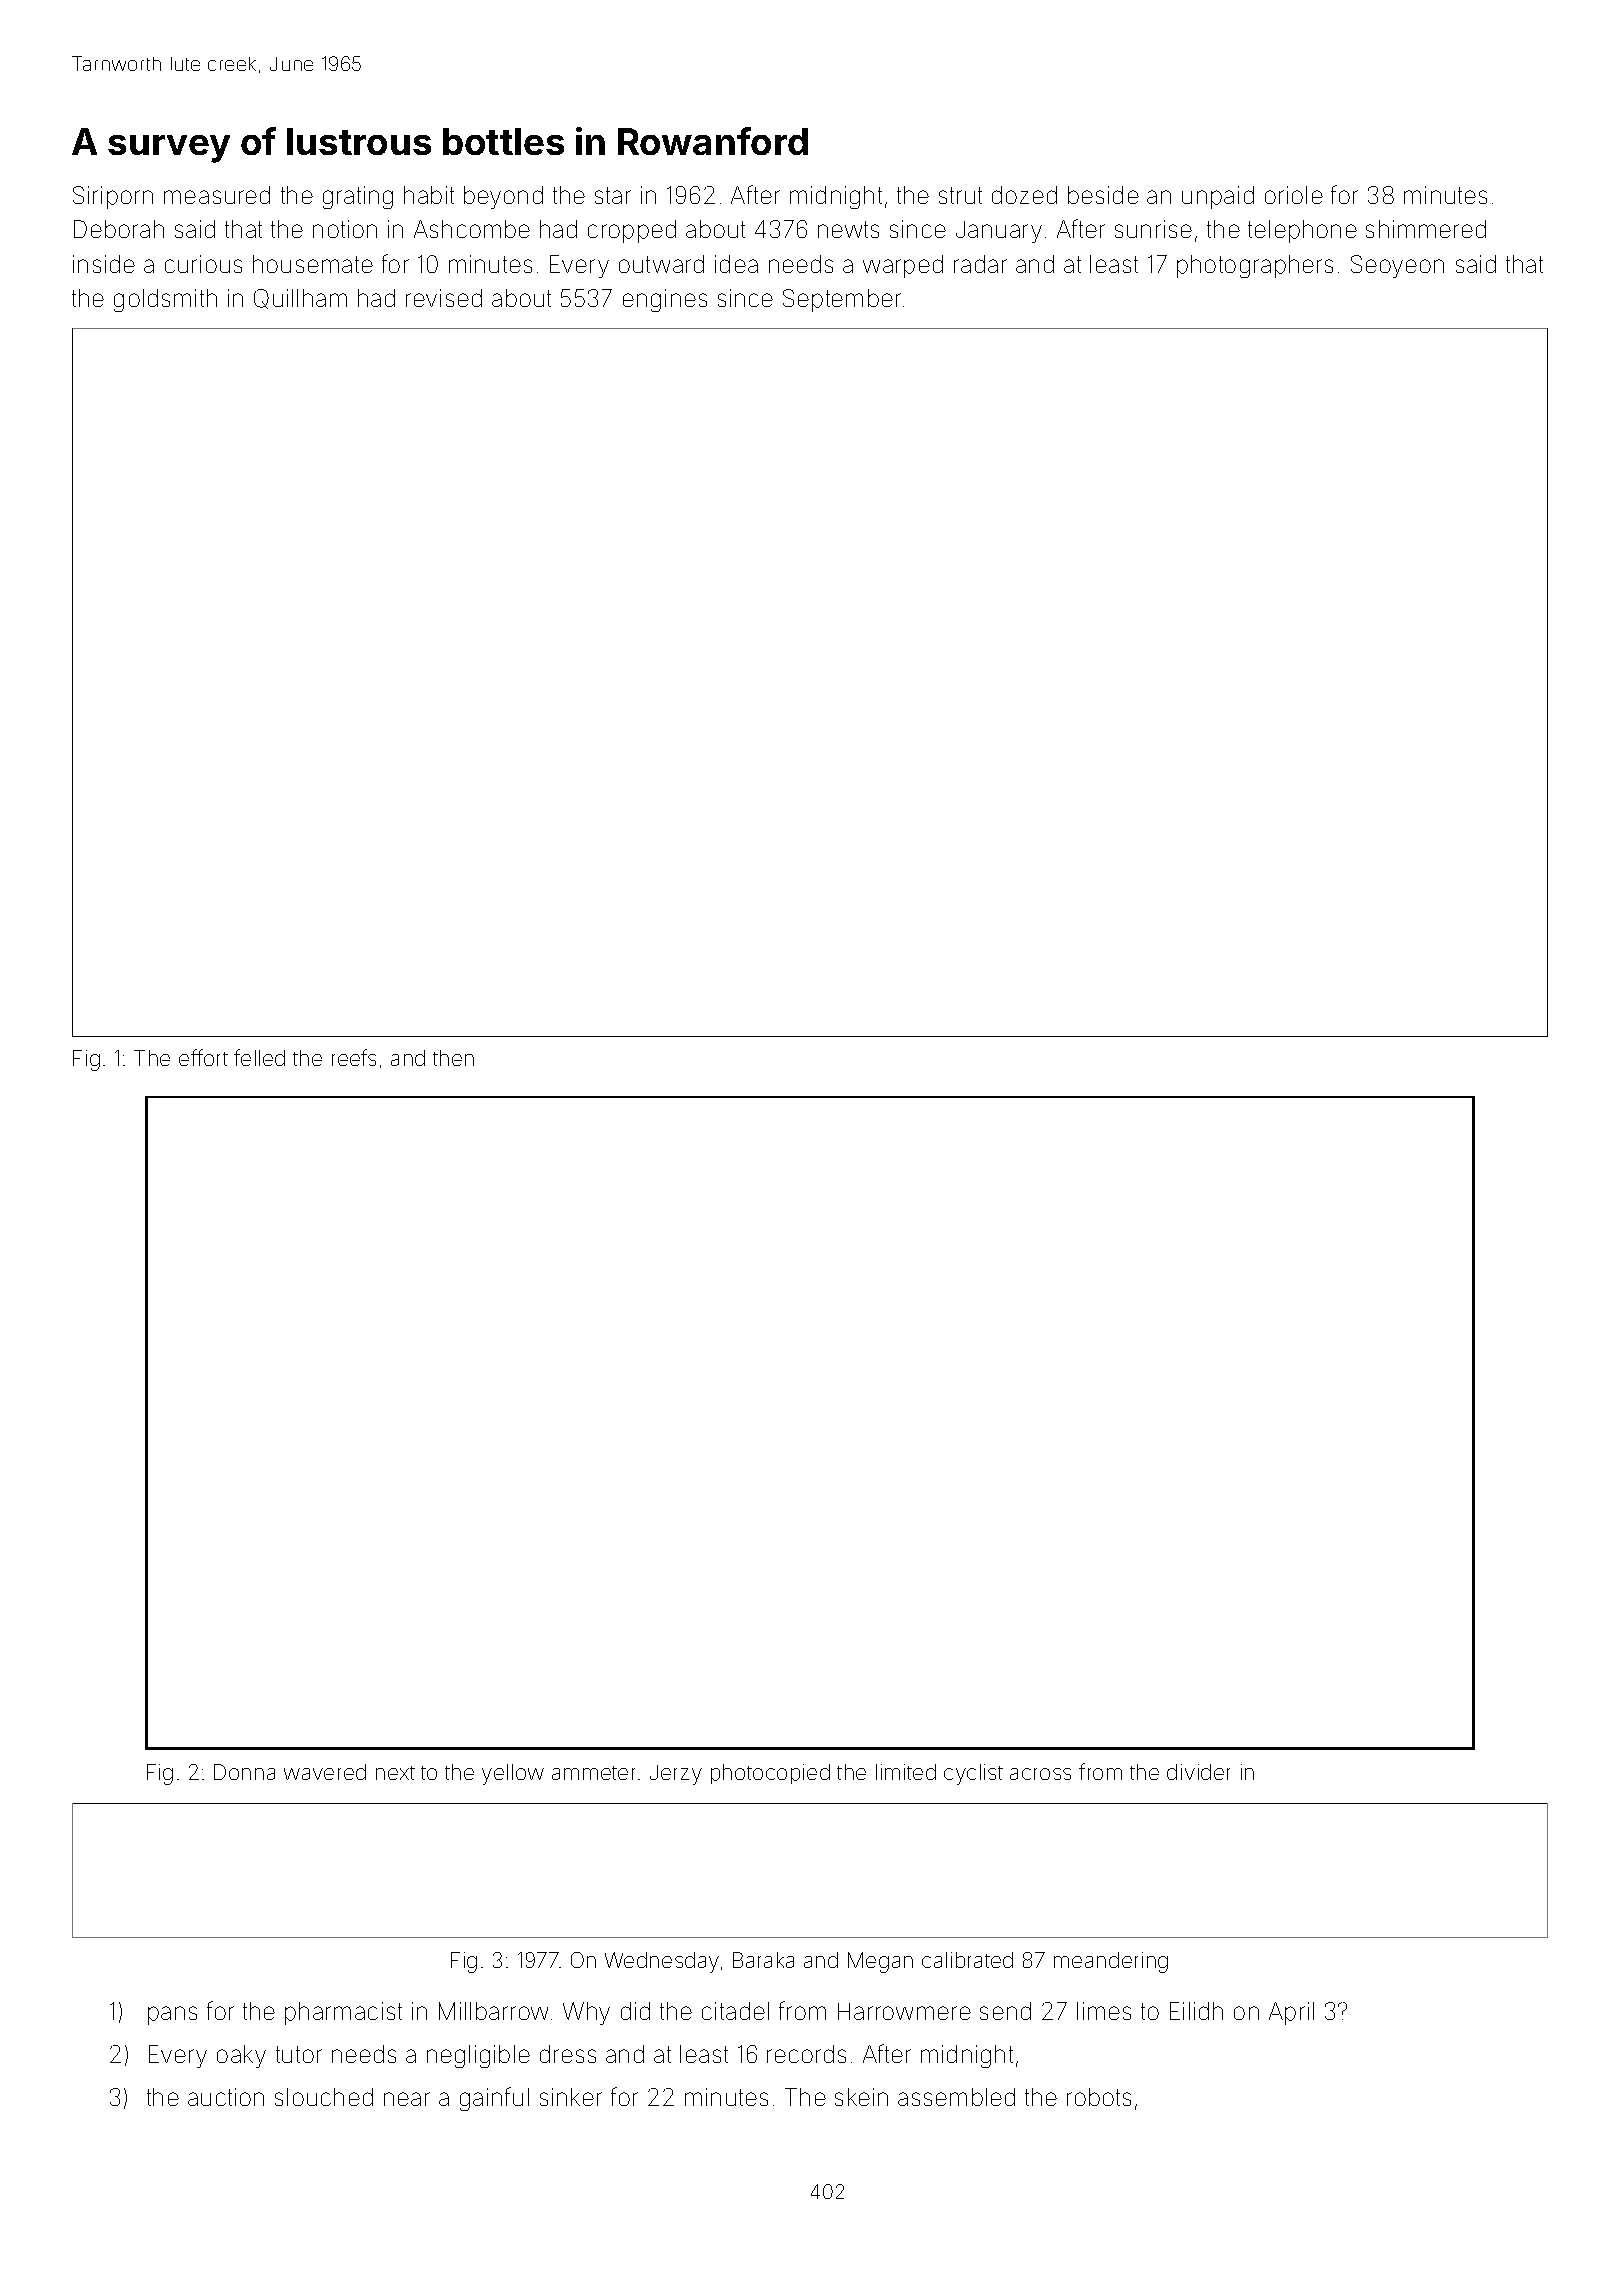 The height and width of the image is (2292, 1620). I want to click on felled, so click(259, 1057).
